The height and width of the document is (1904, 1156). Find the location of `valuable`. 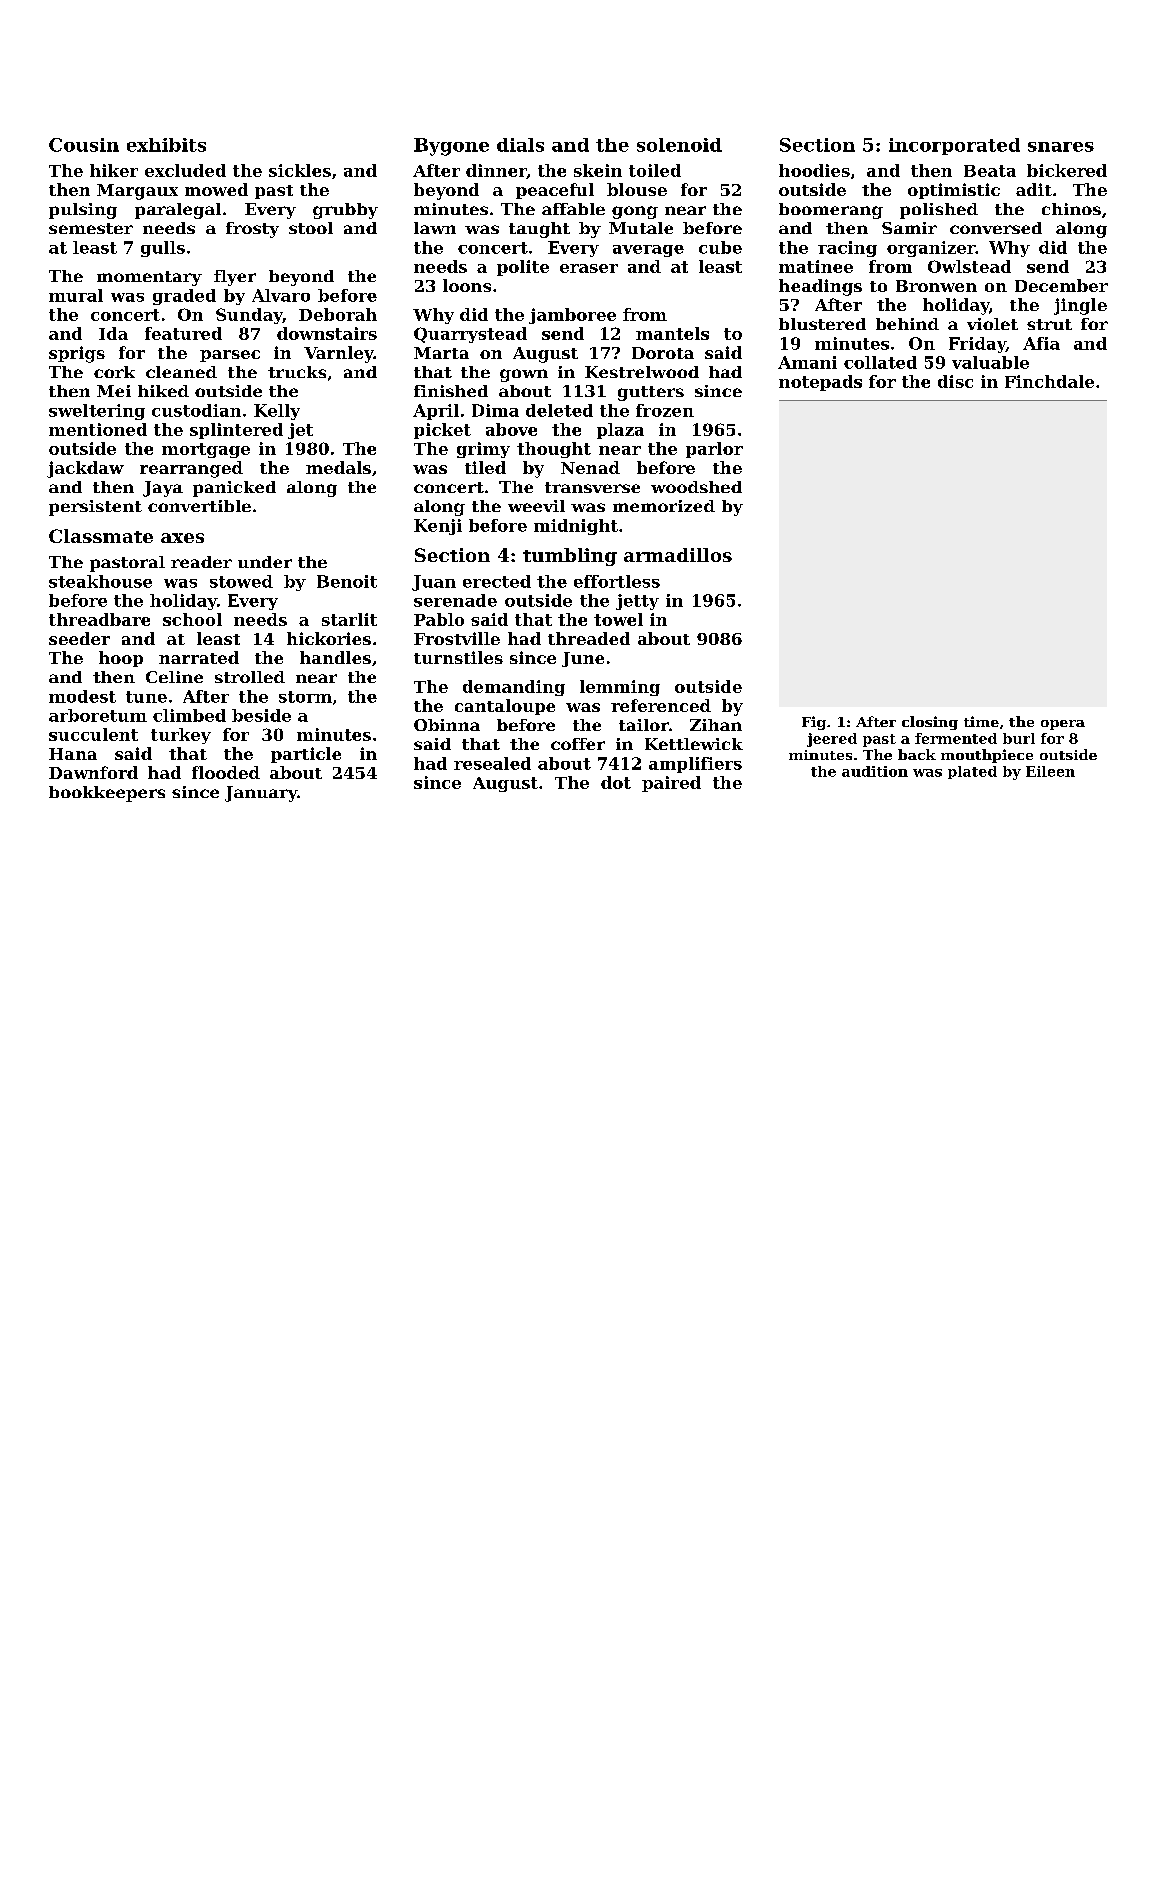

valuable is located at coordinates (990, 362).
